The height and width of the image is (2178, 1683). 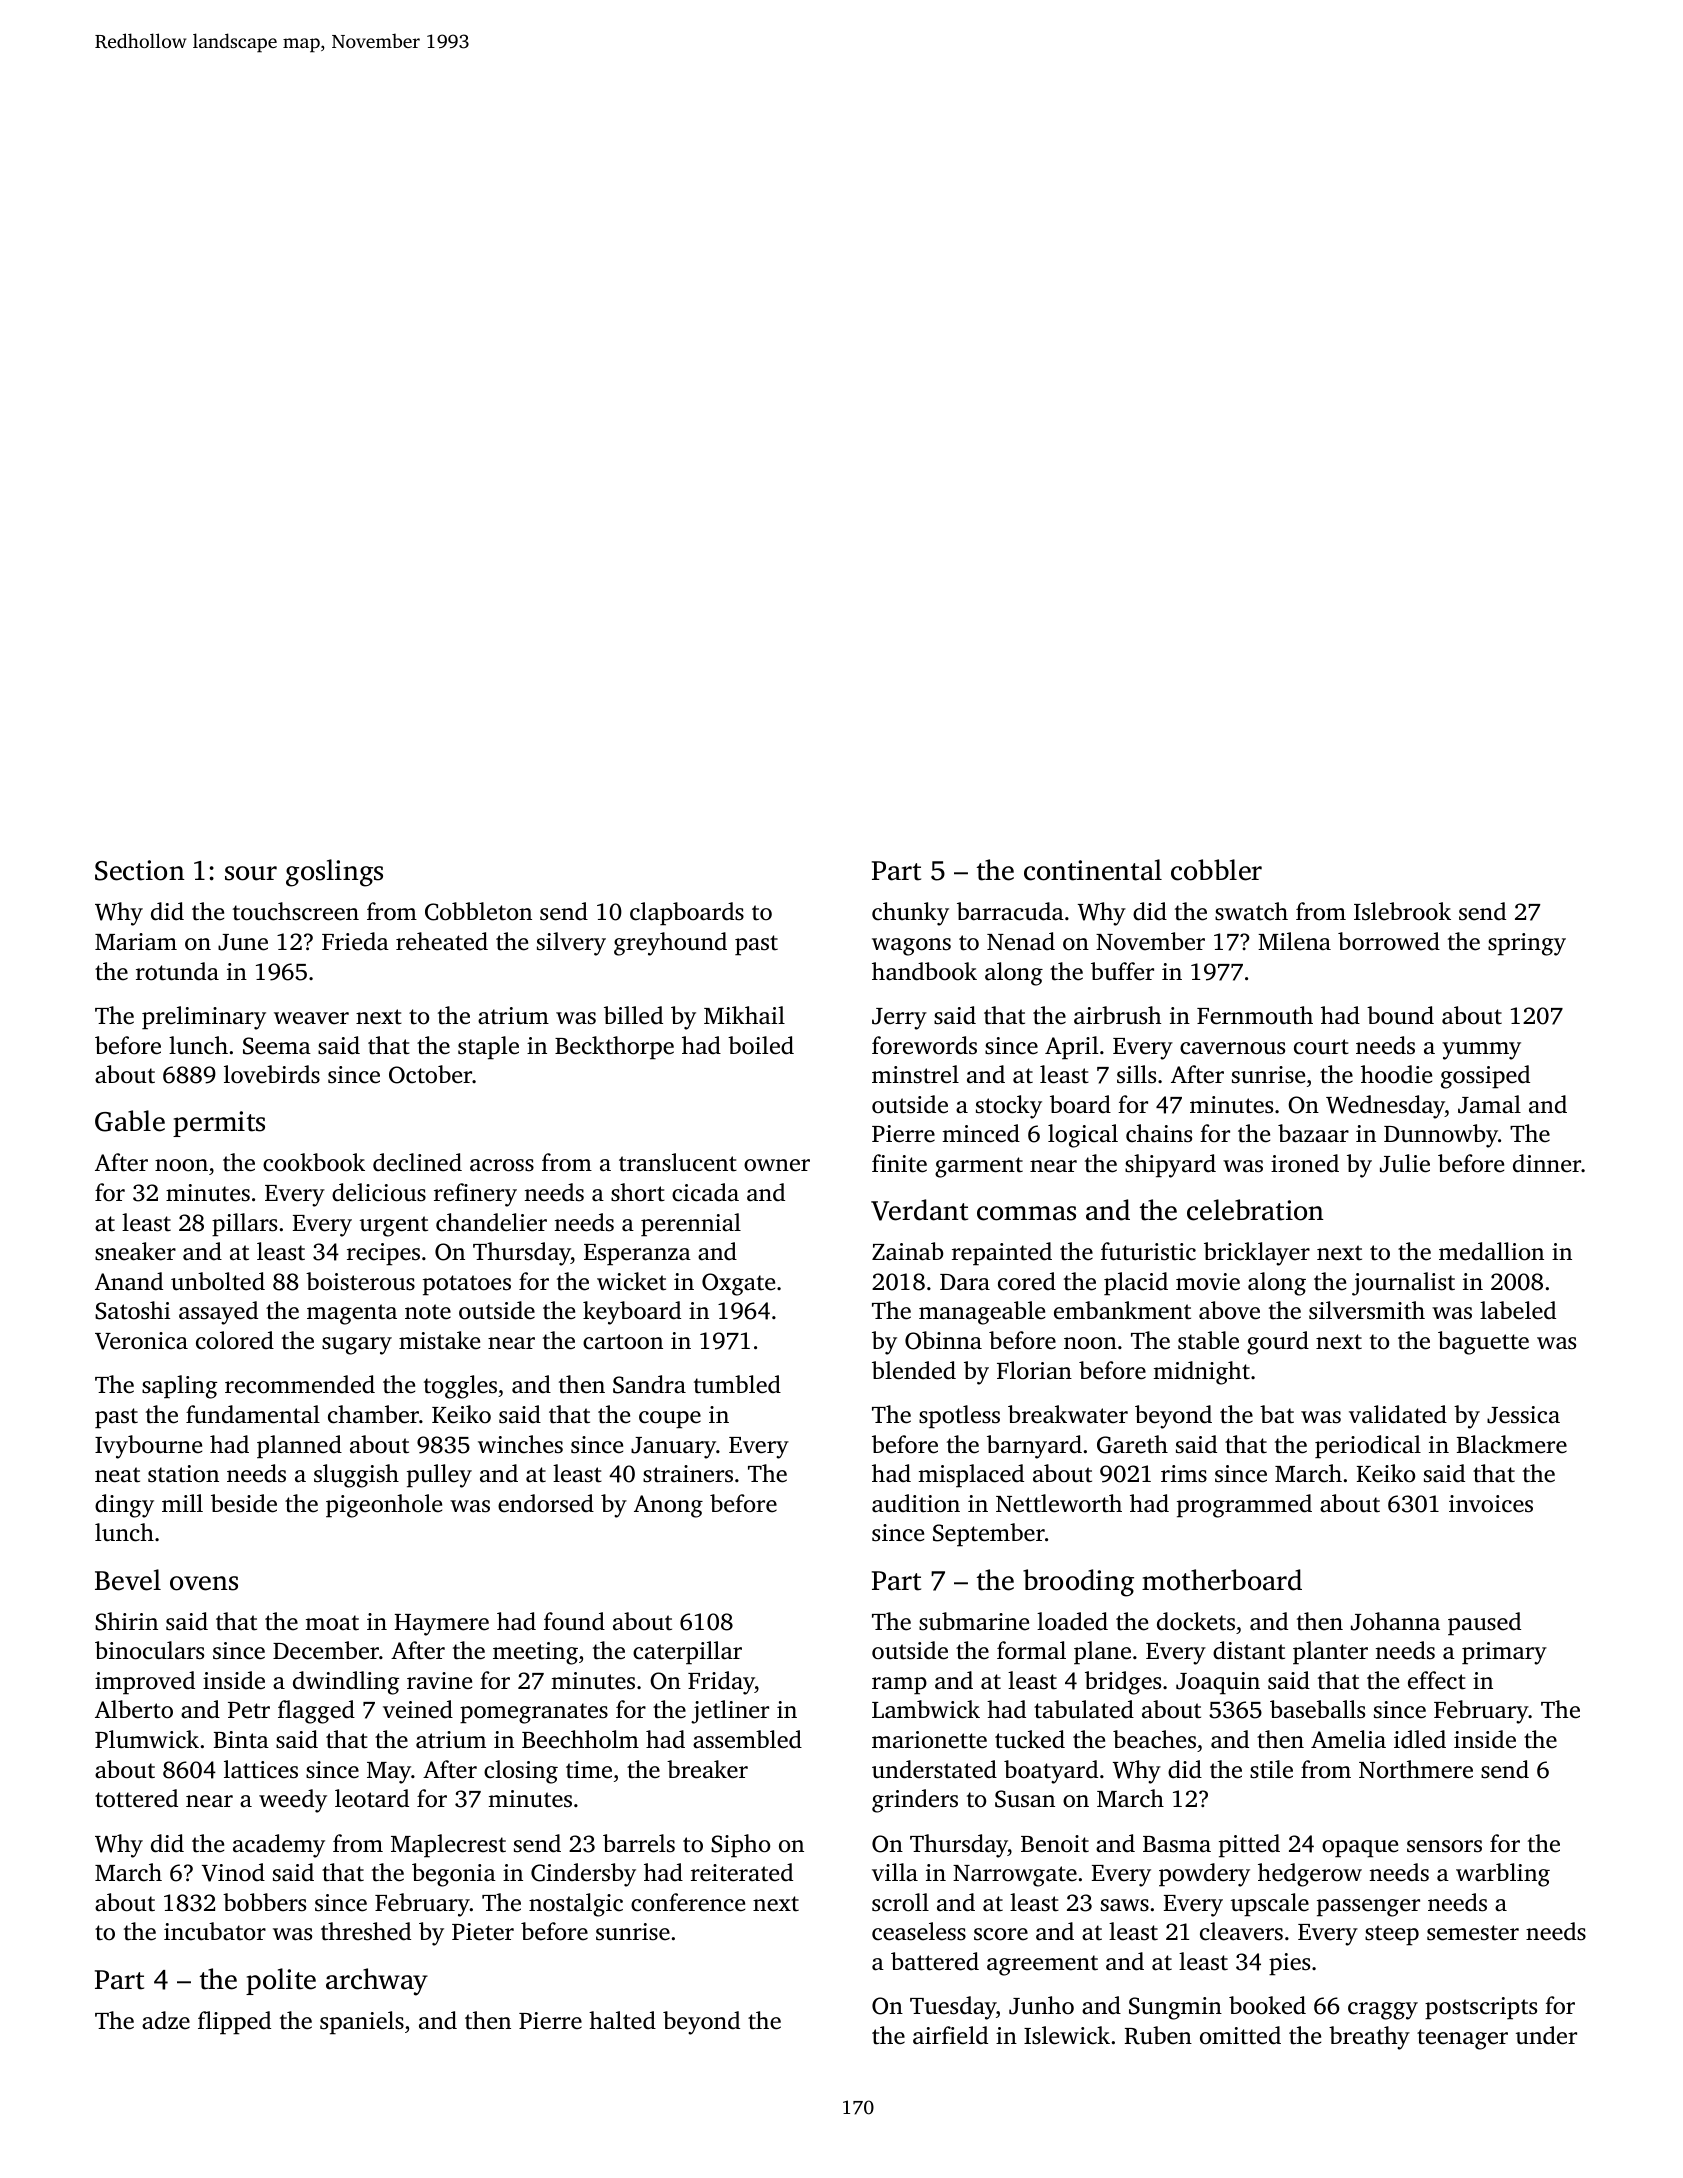 What do you see at coordinates (740, 1846) in the image?
I see `Sipho` at bounding box center [740, 1846].
